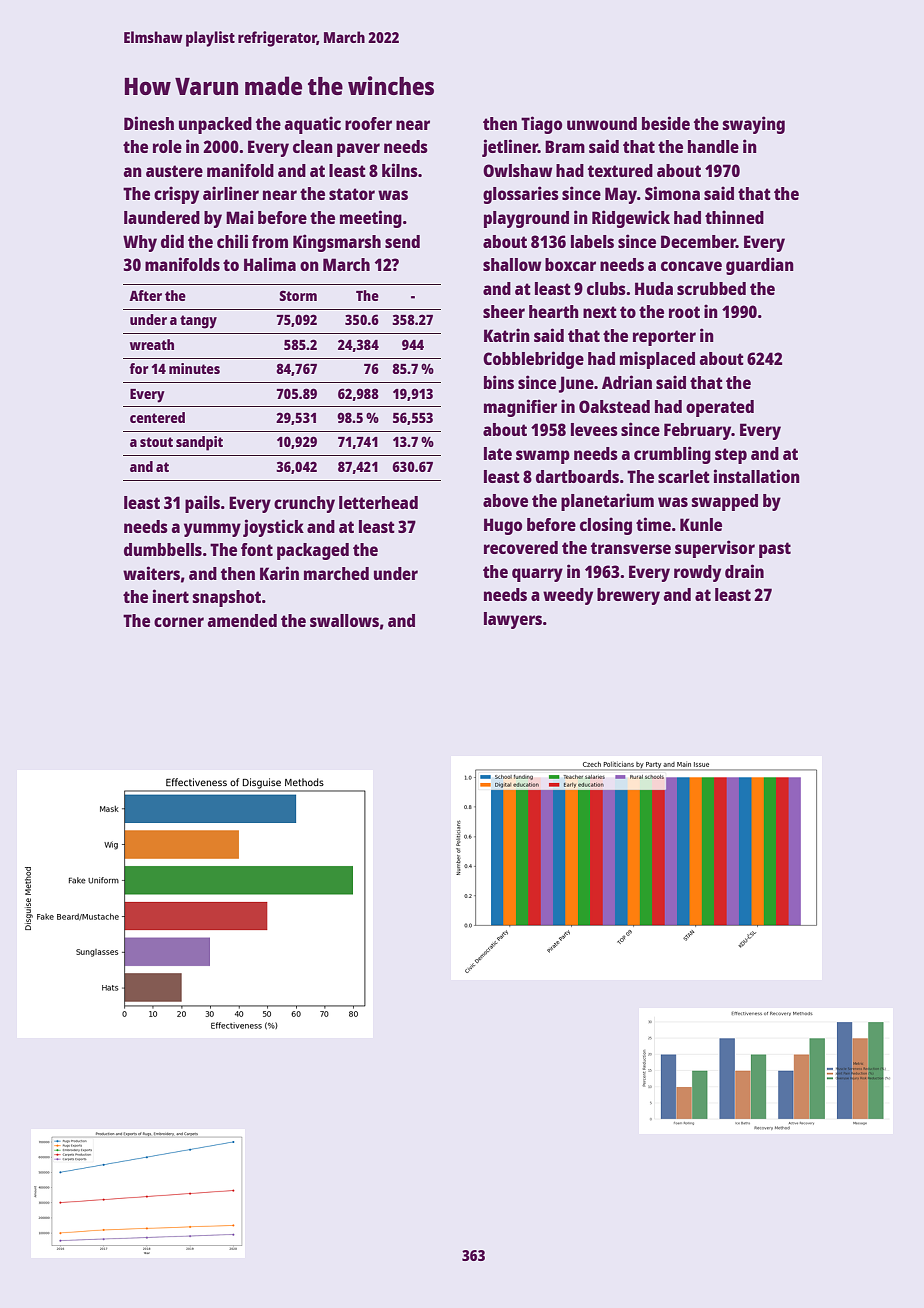  I want to click on above, so click(505, 500).
